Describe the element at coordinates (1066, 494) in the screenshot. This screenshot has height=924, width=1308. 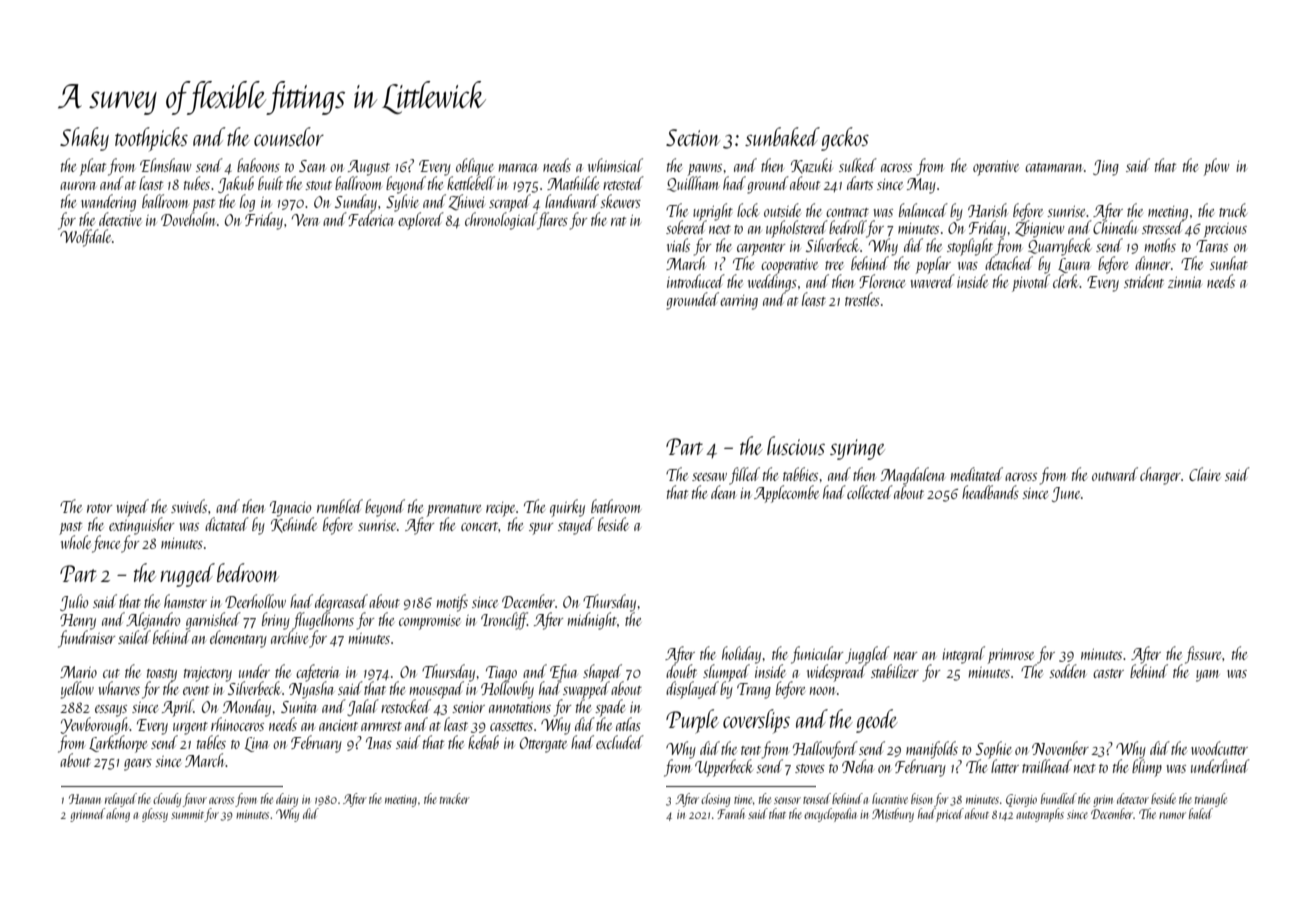
I see `June` at that location.
